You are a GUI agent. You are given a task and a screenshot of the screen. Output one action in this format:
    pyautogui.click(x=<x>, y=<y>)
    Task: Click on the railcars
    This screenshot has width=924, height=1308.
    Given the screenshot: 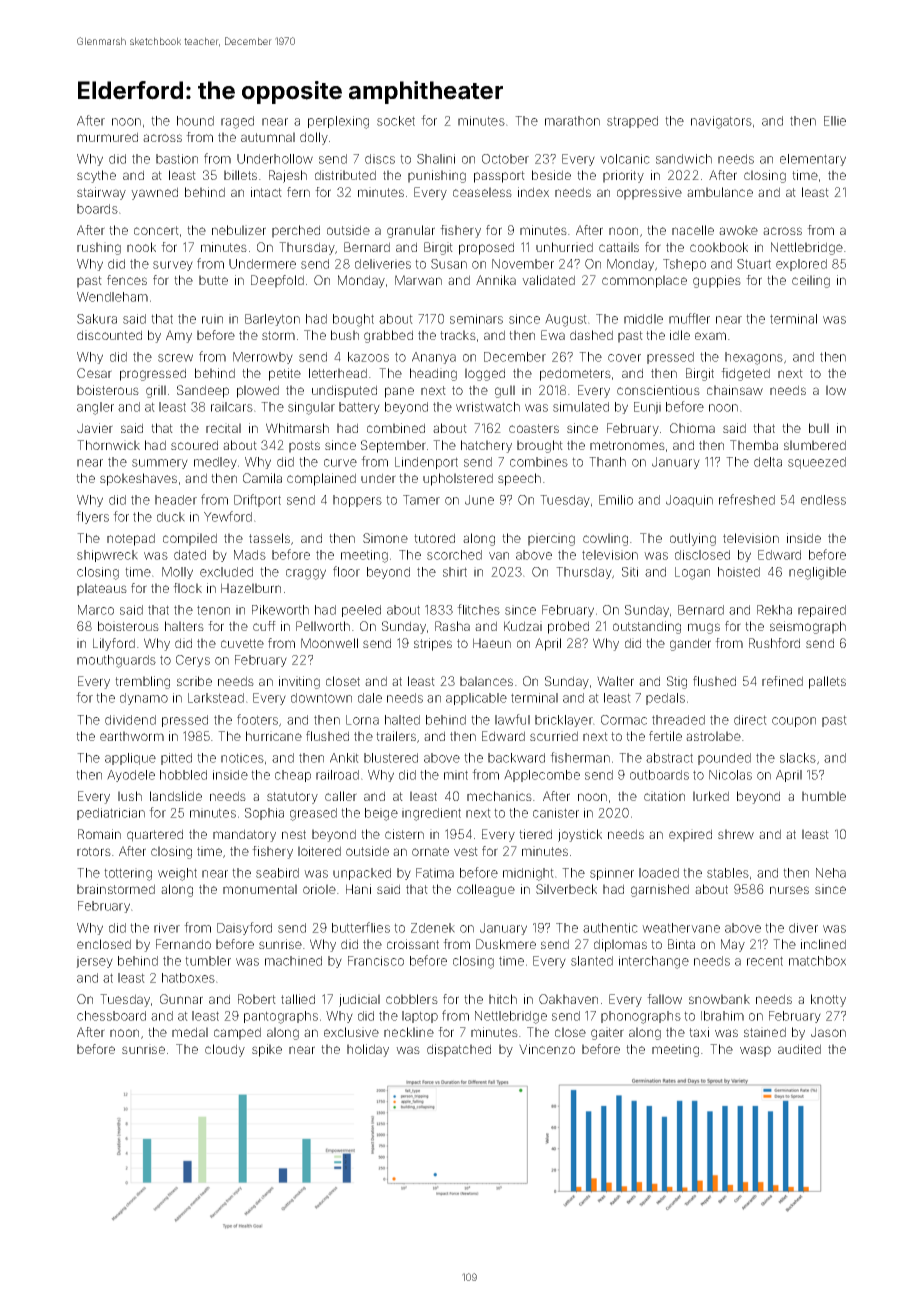 What is the action you would take?
    pyautogui.click(x=232, y=407)
